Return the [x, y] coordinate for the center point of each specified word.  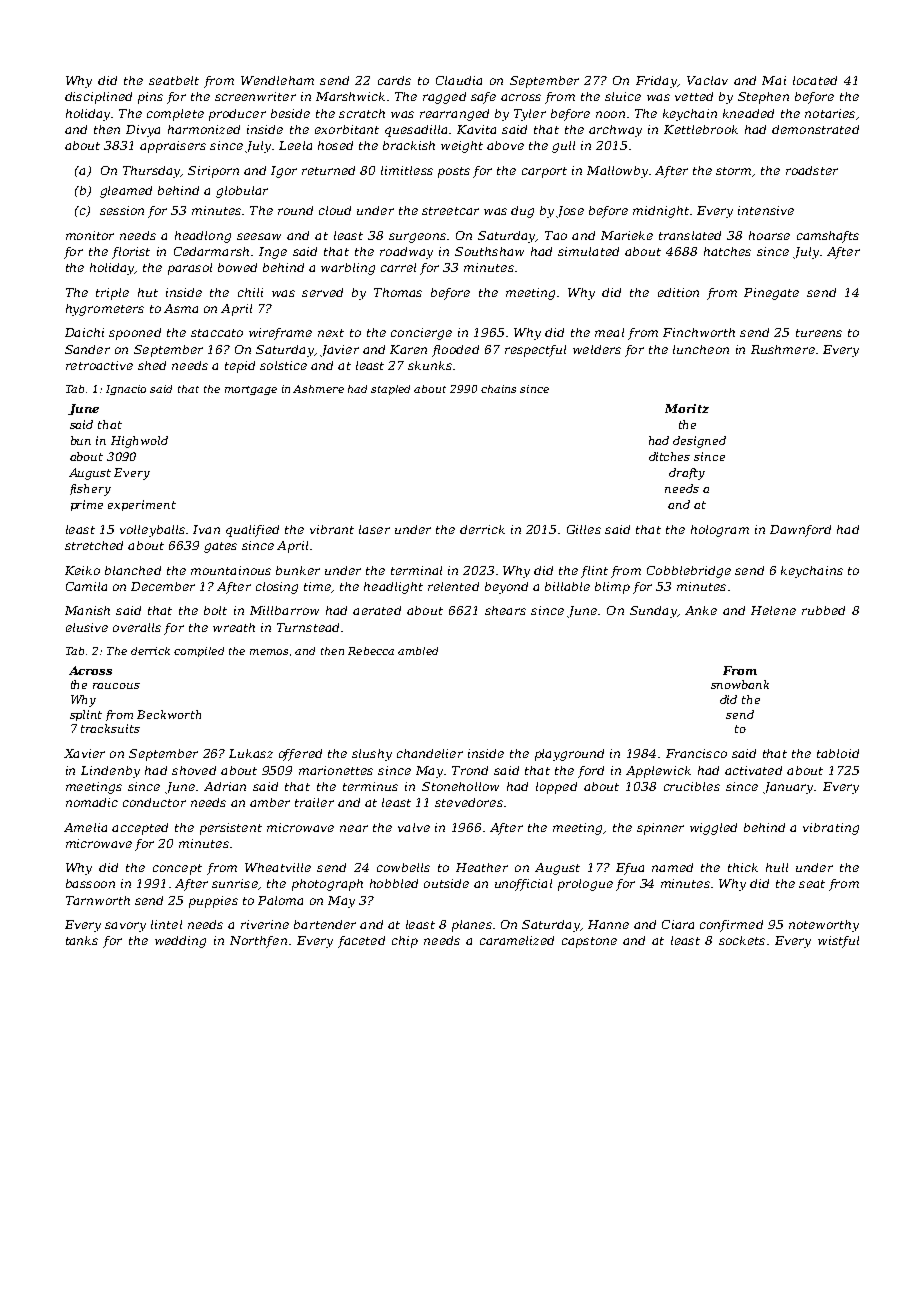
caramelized [517, 940]
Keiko [82, 570]
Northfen [258, 942]
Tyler [530, 115]
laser [374, 529]
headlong [203, 237]
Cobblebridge [689, 572]
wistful [838, 942]
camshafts [828, 237]
